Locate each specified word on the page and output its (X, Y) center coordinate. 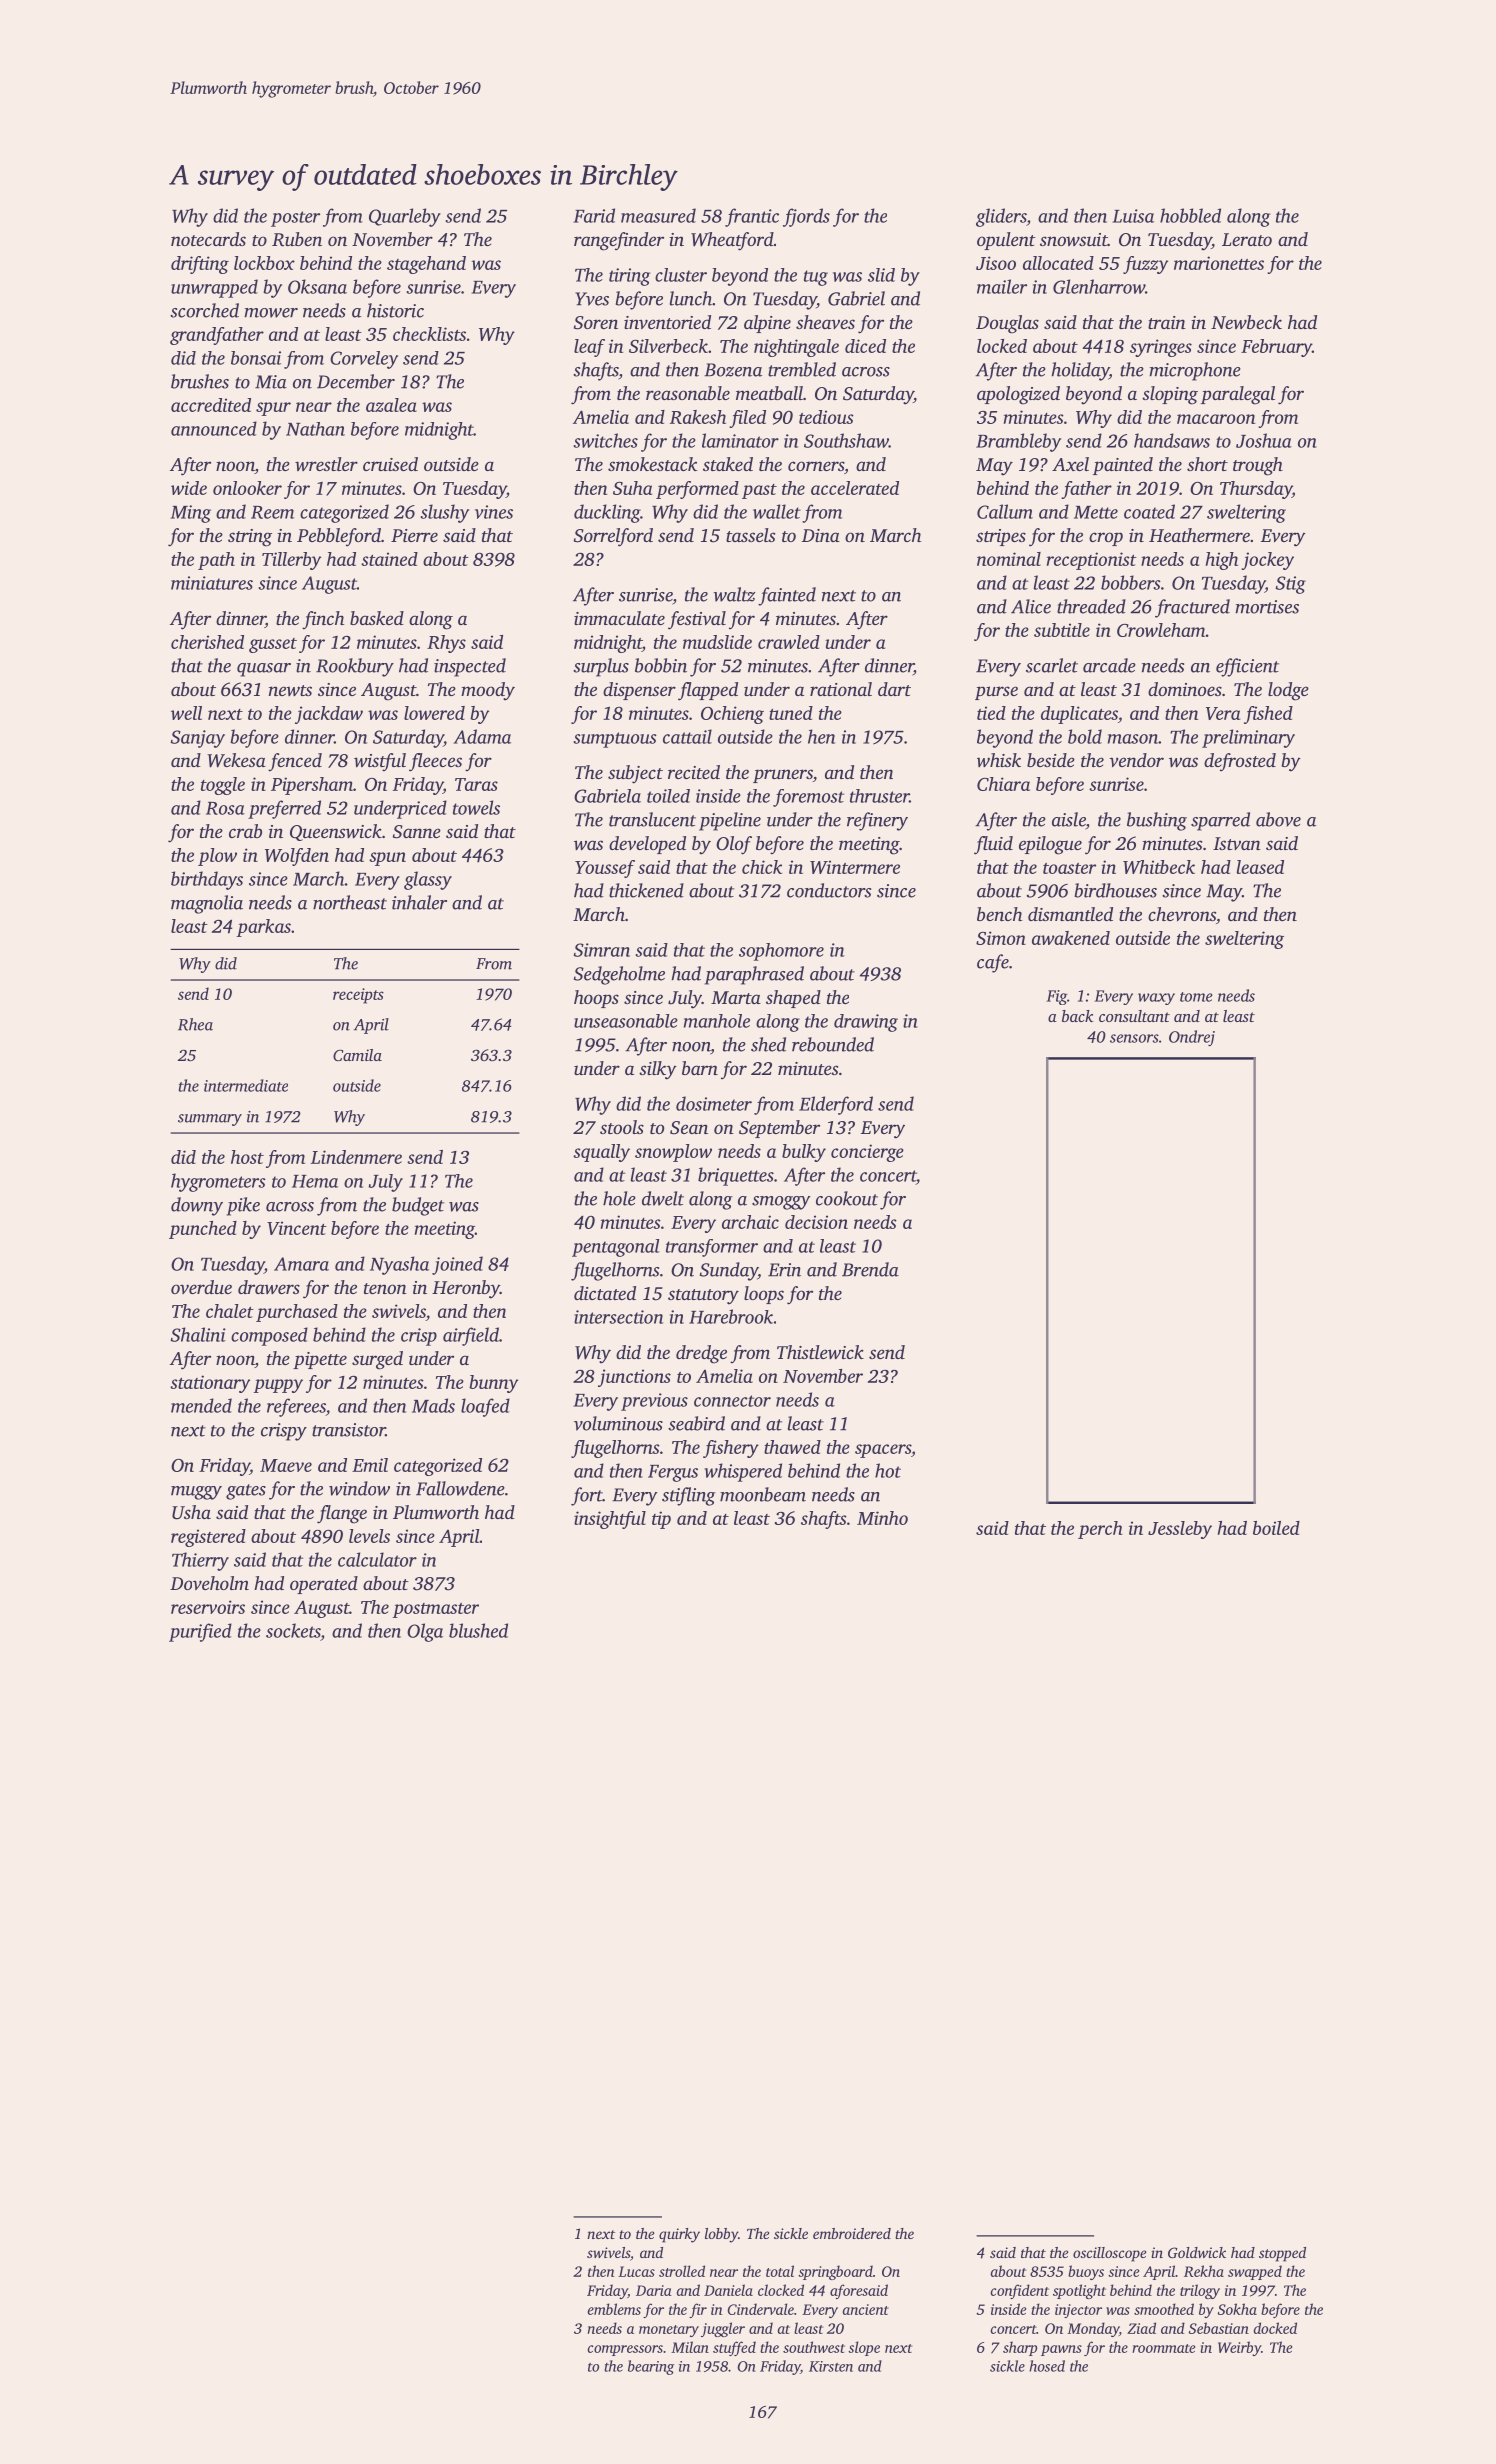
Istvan (1237, 843)
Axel (1070, 464)
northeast (350, 902)
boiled (1276, 1528)
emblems (614, 2309)
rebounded (833, 1044)
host (247, 1157)
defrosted (1240, 762)
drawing (866, 1023)
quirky (679, 2235)
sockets (293, 1630)
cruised (390, 464)
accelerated (855, 488)
